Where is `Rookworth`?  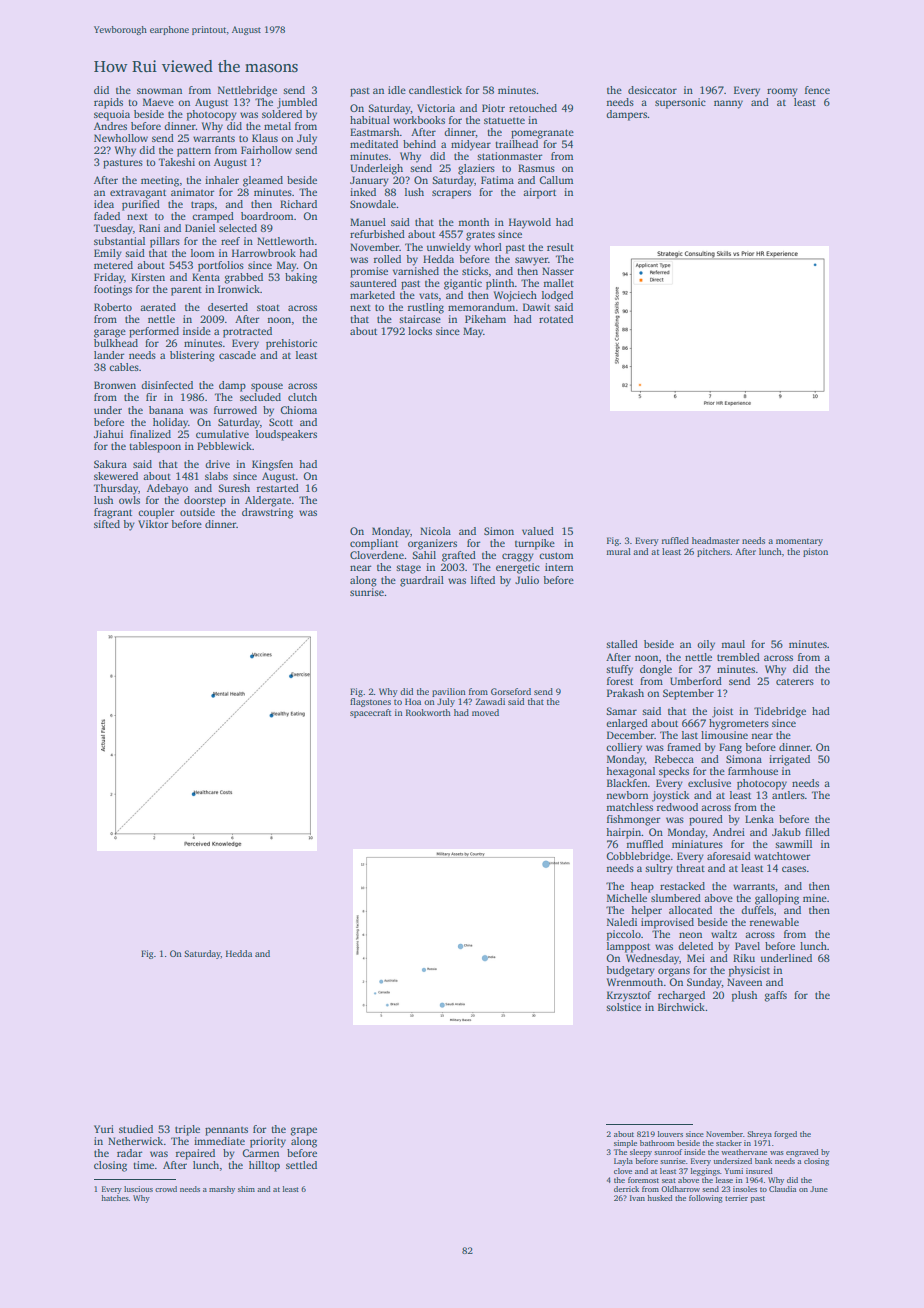
Rookworth is located at coordinates (428, 712).
